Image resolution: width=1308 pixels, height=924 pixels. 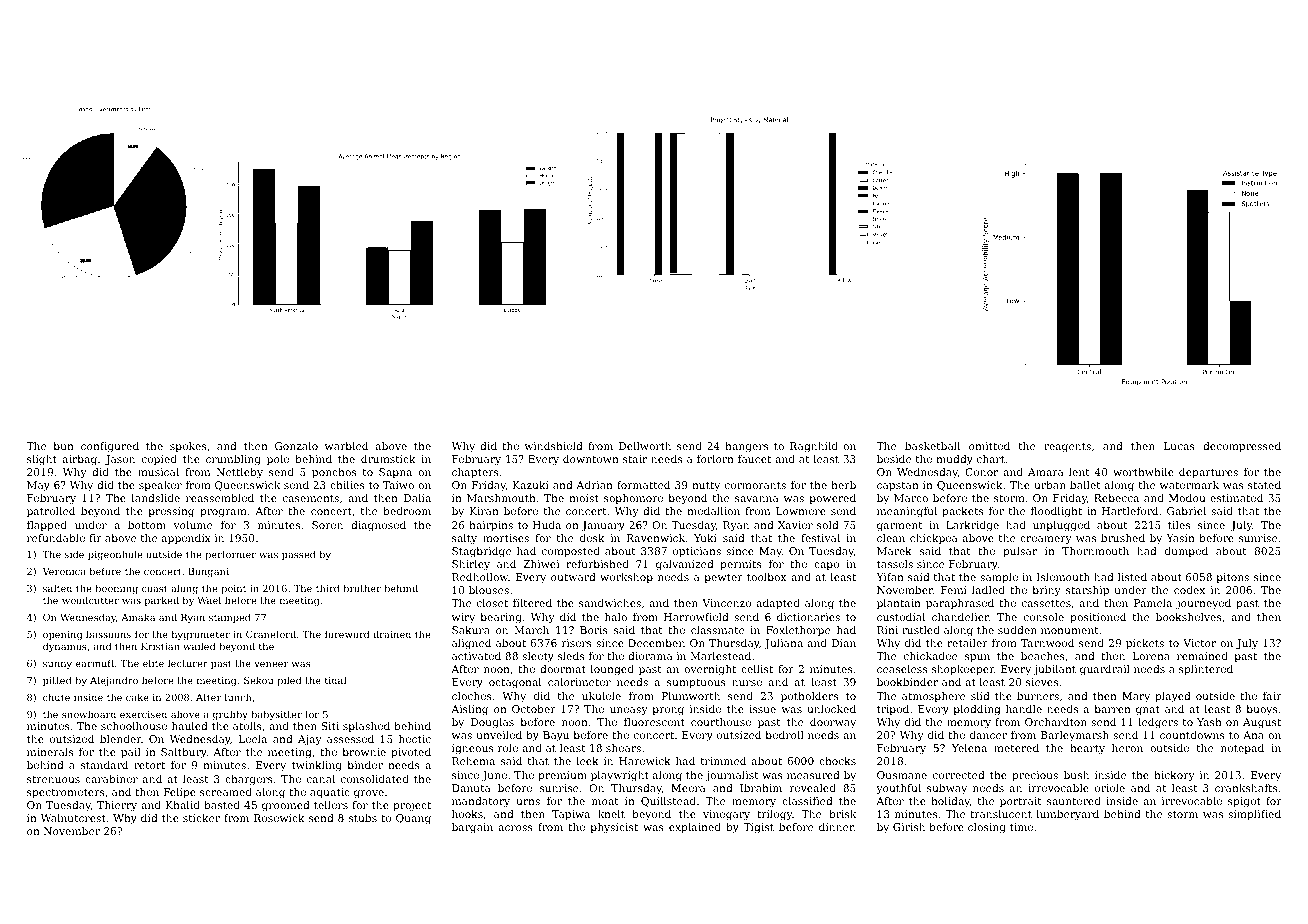 I want to click on Ravenwick, so click(x=656, y=538).
